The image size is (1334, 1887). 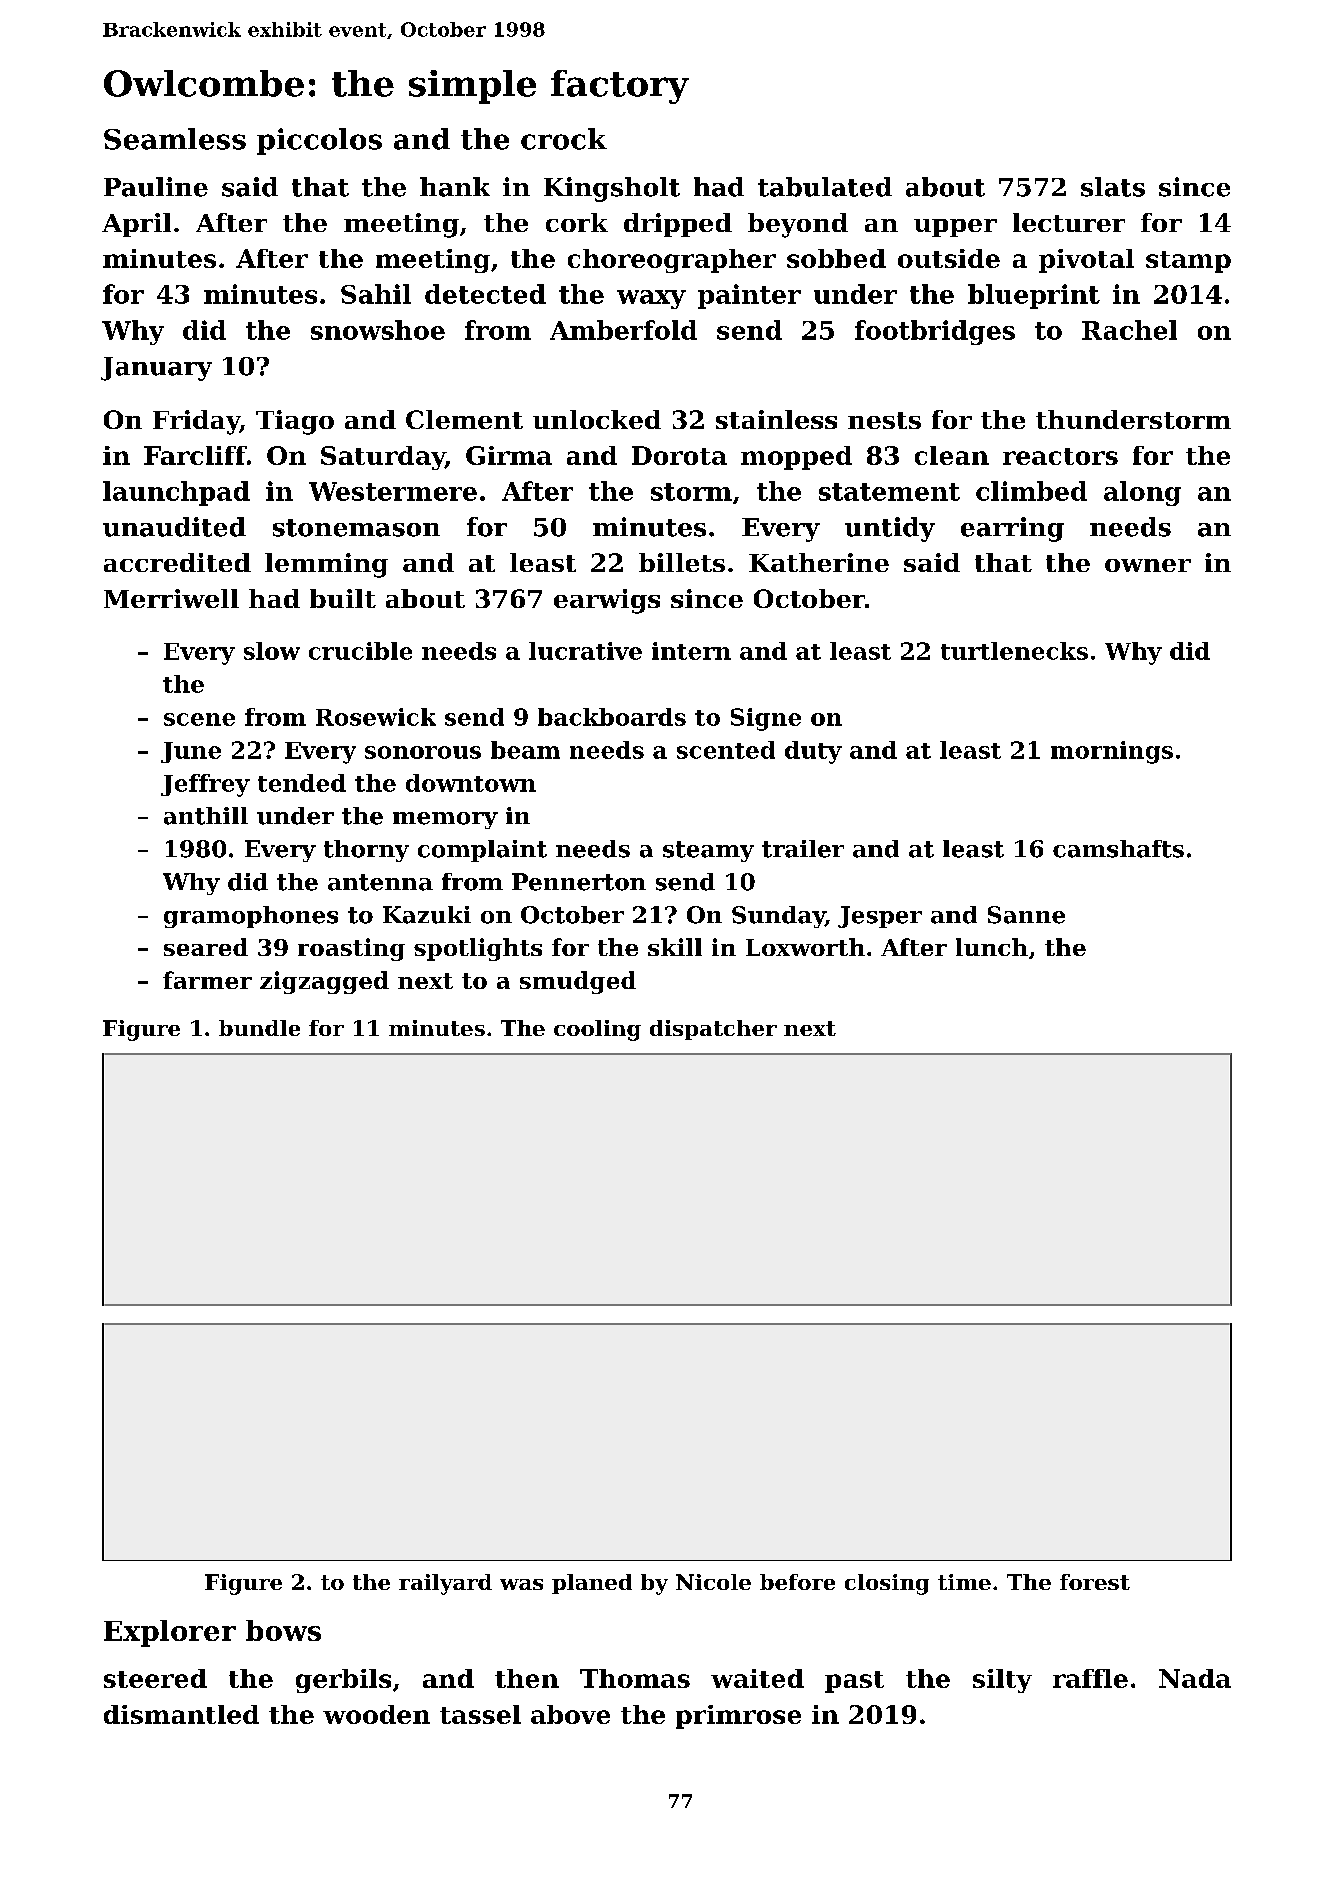 I want to click on June, so click(x=191, y=752).
